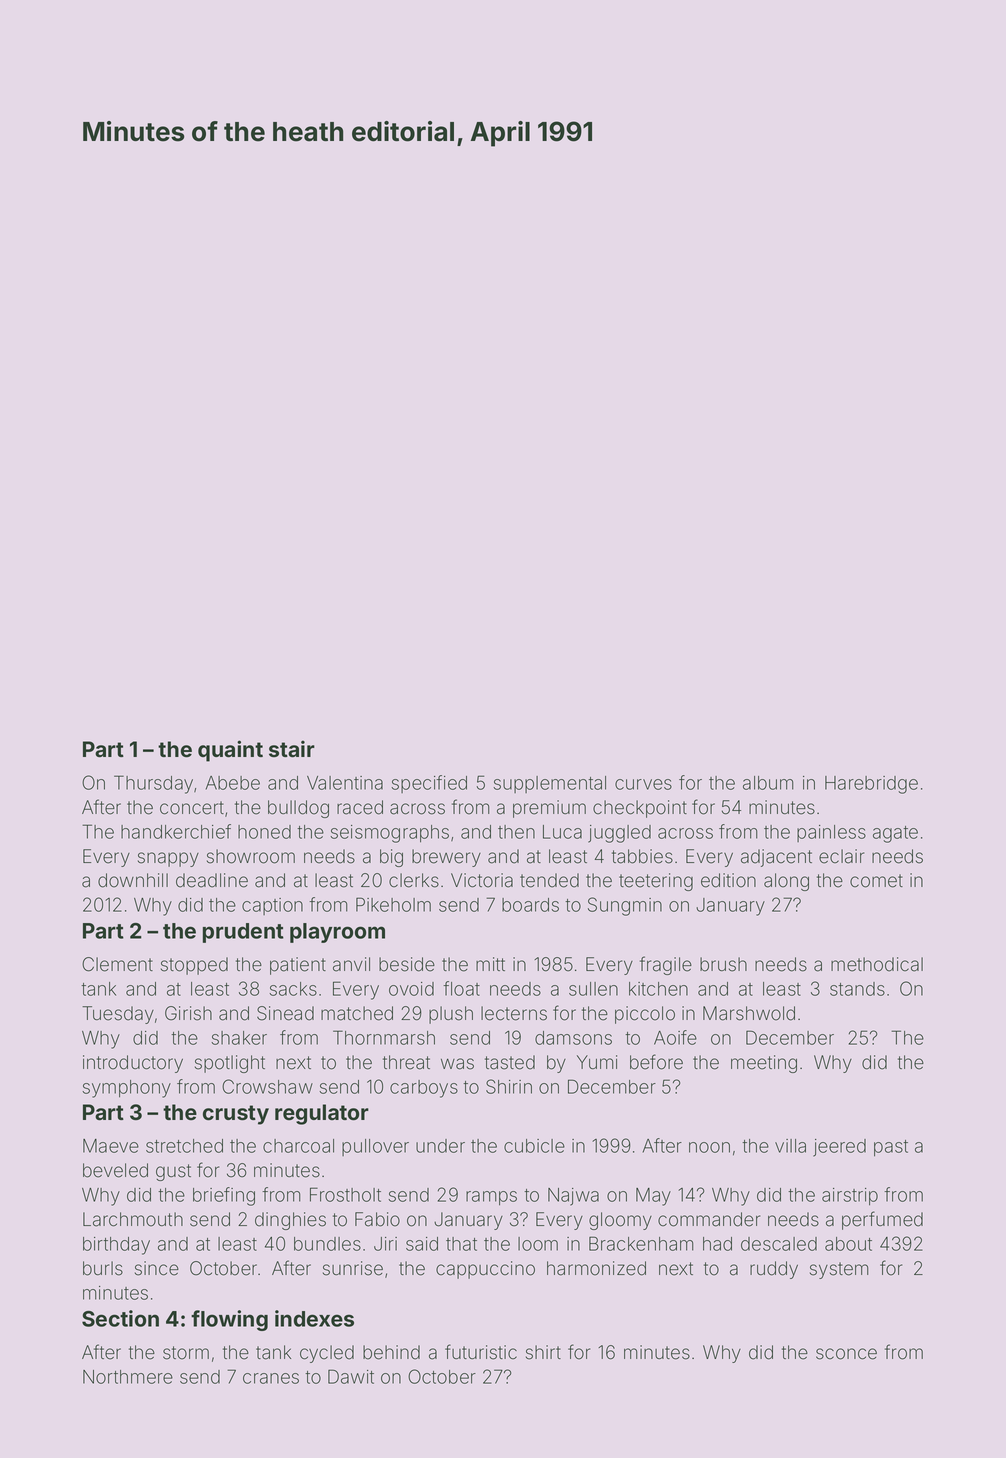  What do you see at coordinates (839, 1148) in the page?
I see `jeered` at bounding box center [839, 1148].
